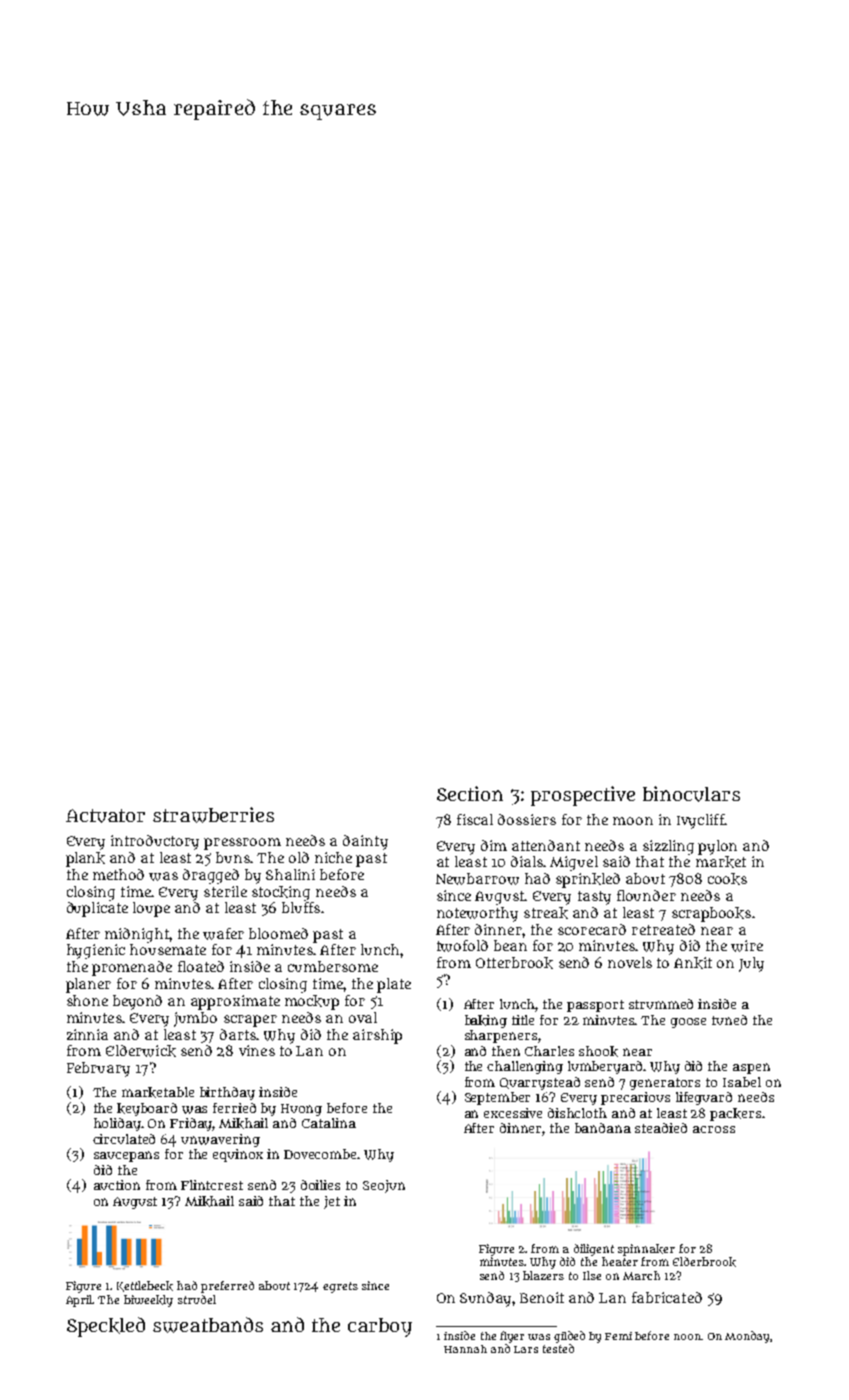  I want to click on retreated, so click(663, 929).
